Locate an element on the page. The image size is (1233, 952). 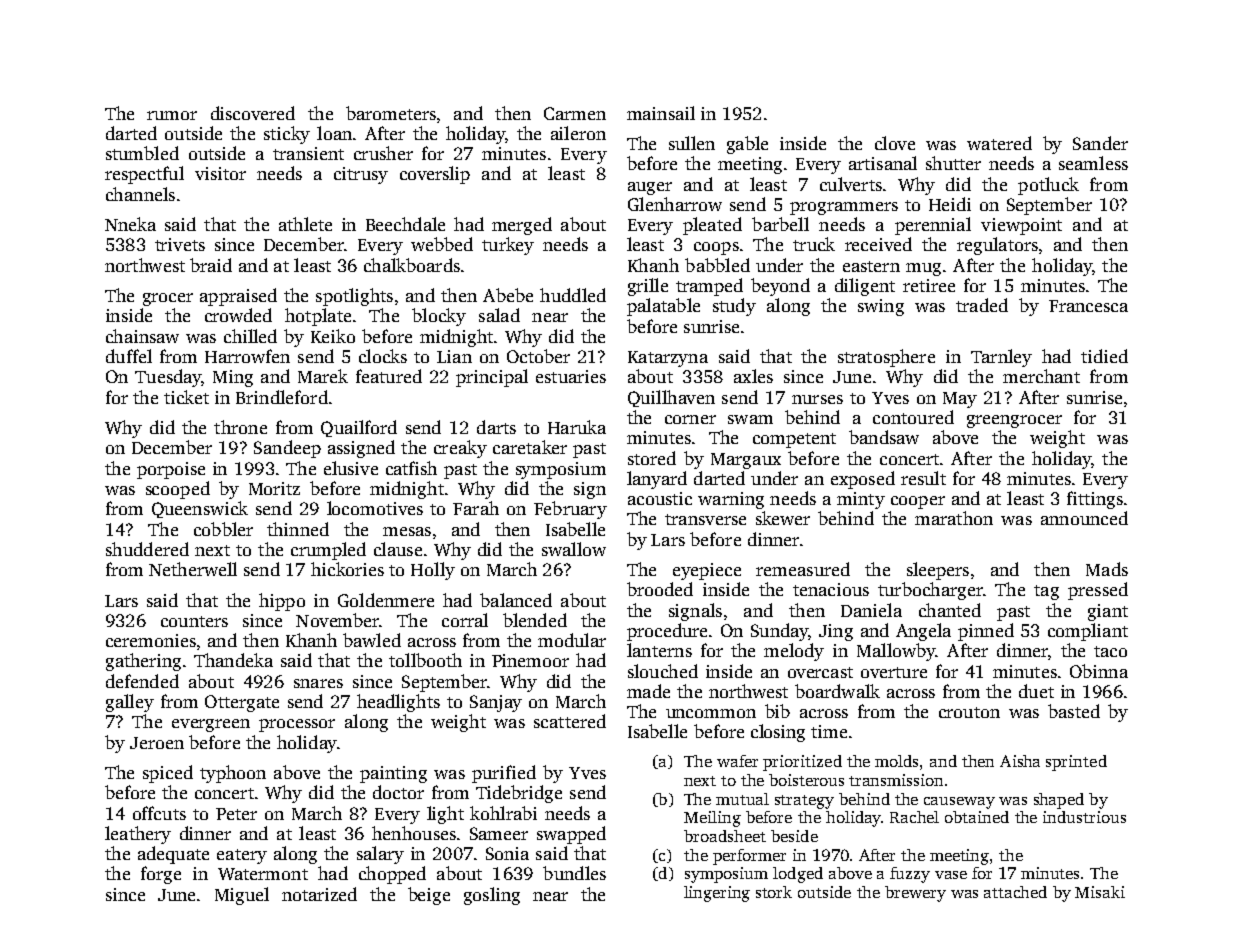
Daniela is located at coordinates (871, 610).
